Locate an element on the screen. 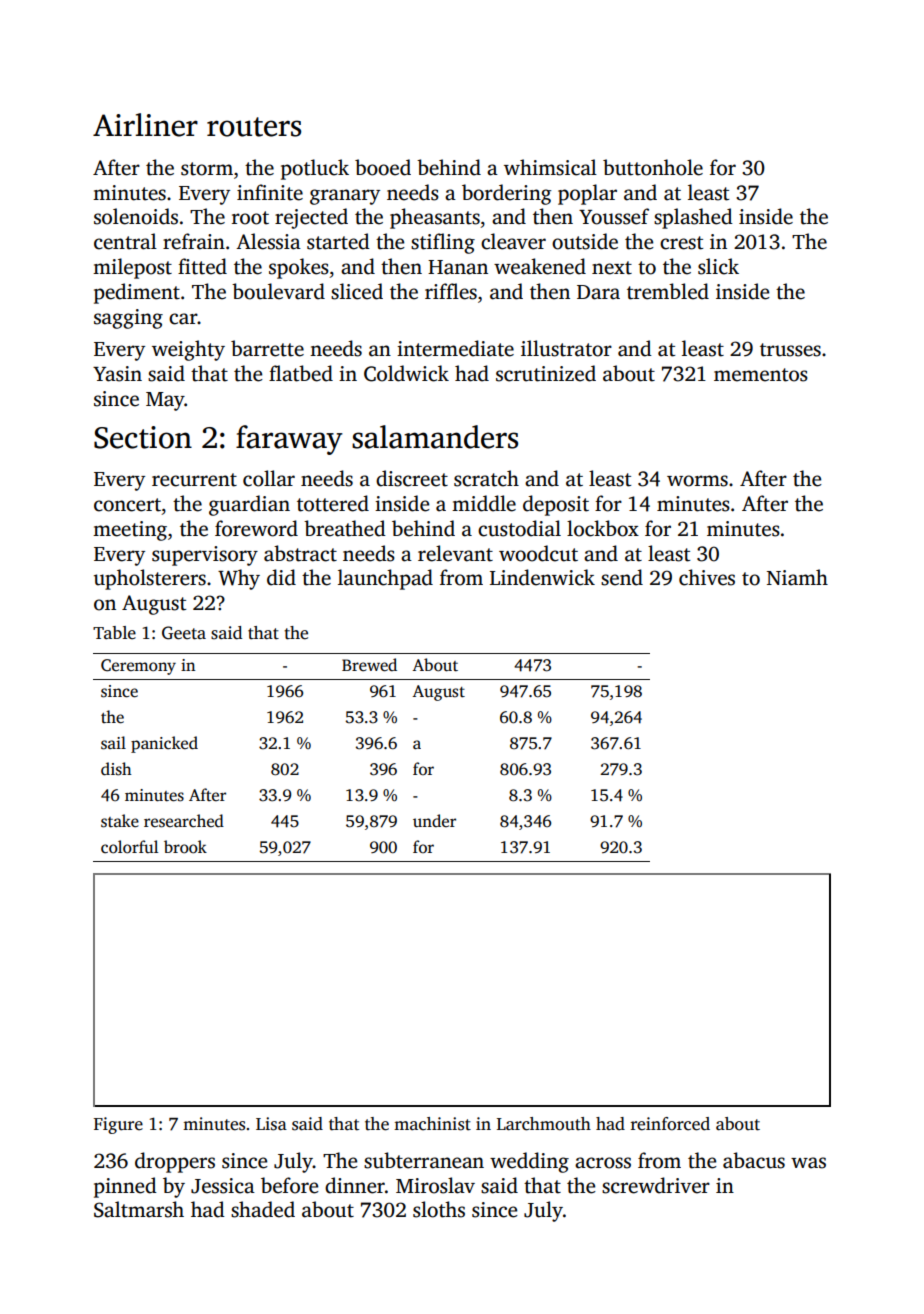 This screenshot has height=1314, width=924. relevant is located at coordinates (455, 553).
